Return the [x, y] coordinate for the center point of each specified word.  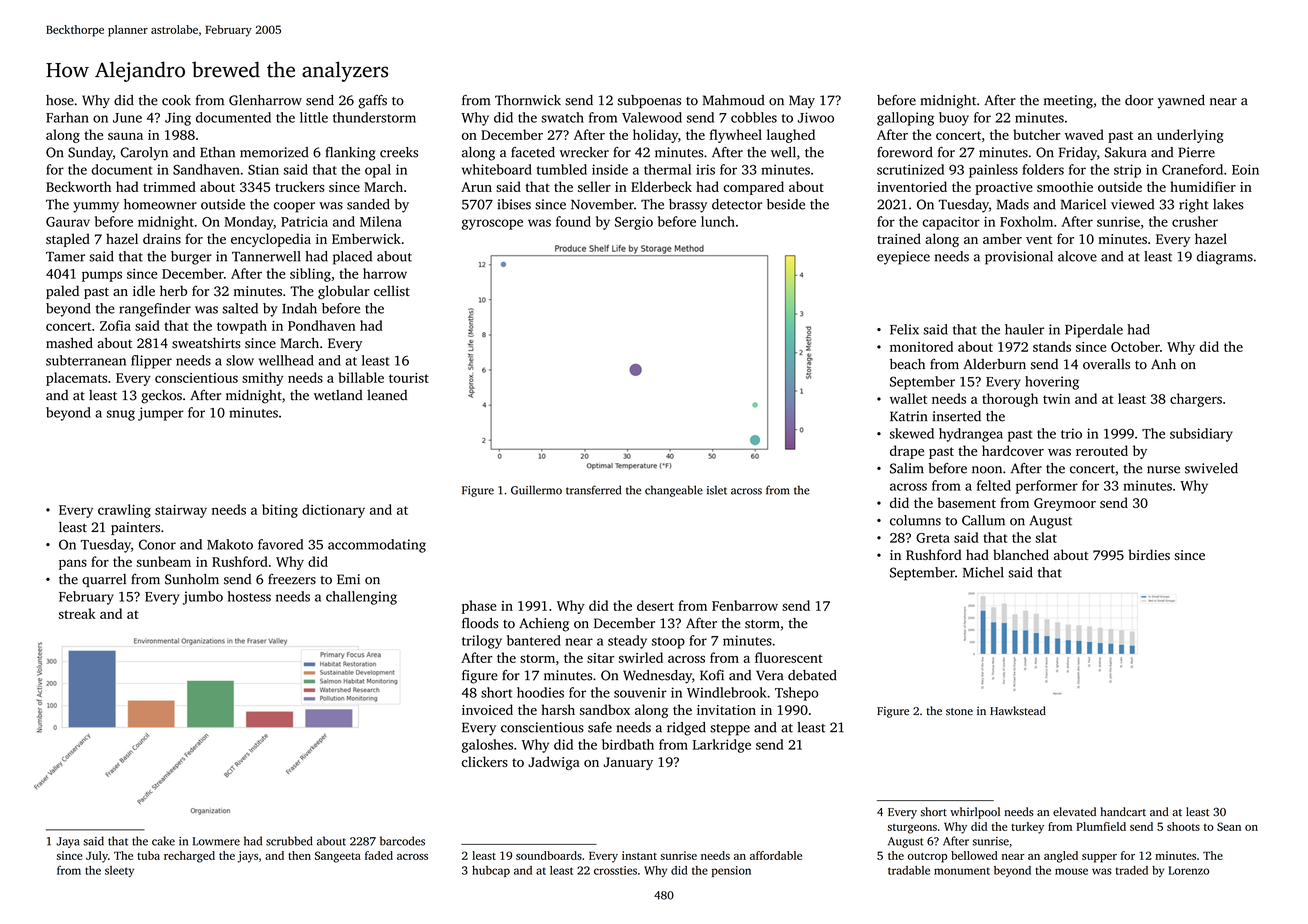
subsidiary [1201, 435]
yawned [1181, 101]
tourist [409, 378]
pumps [102, 276]
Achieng [544, 625]
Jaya [68, 842]
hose [60, 100]
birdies [1149, 554]
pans [73, 564]
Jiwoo [816, 117]
